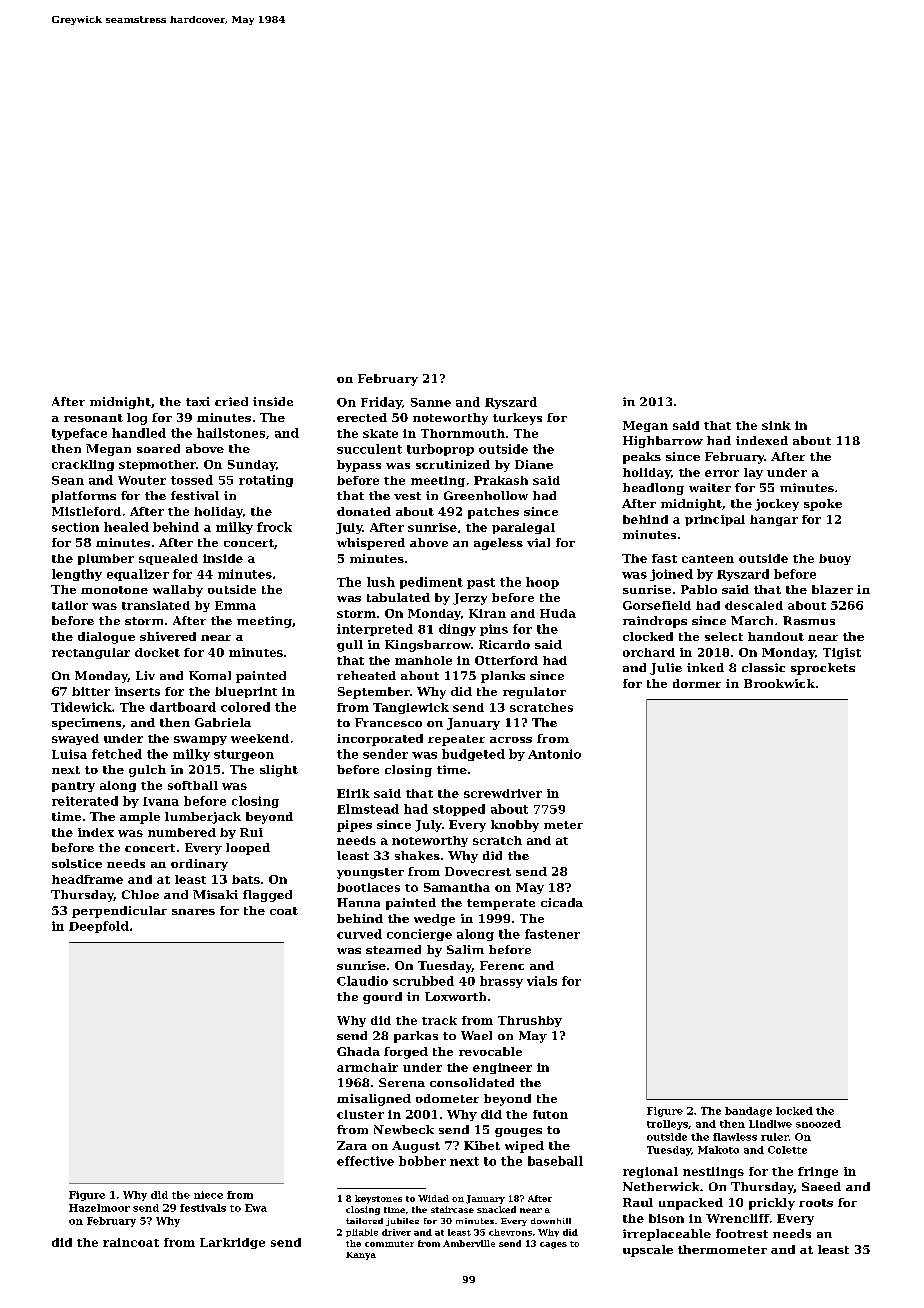  I want to click on wiped, so click(524, 1147).
